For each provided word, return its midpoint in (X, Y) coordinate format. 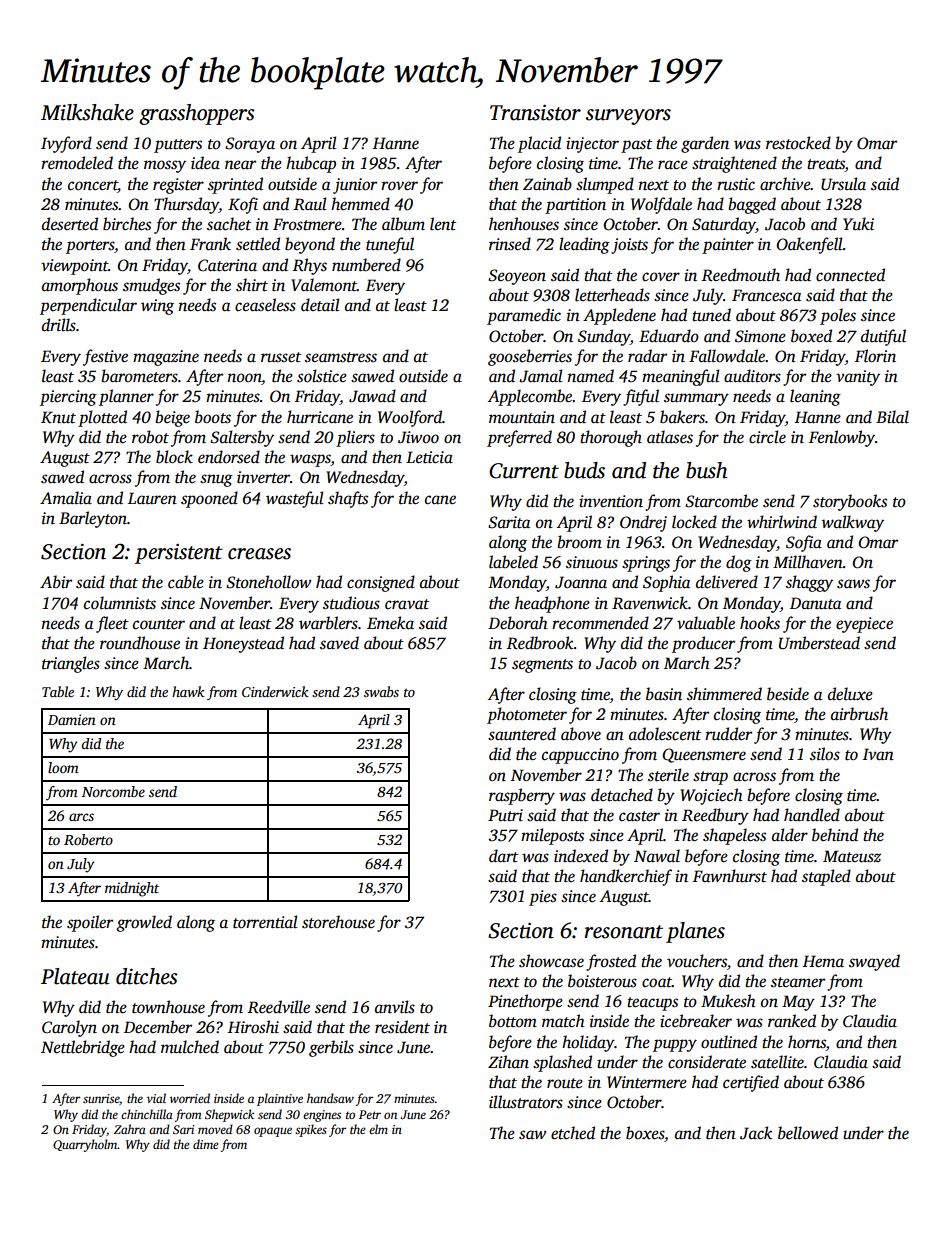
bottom (513, 1021)
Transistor (535, 113)
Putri (505, 815)
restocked (798, 143)
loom (63, 767)
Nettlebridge (83, 1048)
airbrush (859, 714)
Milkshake (87, 112)
